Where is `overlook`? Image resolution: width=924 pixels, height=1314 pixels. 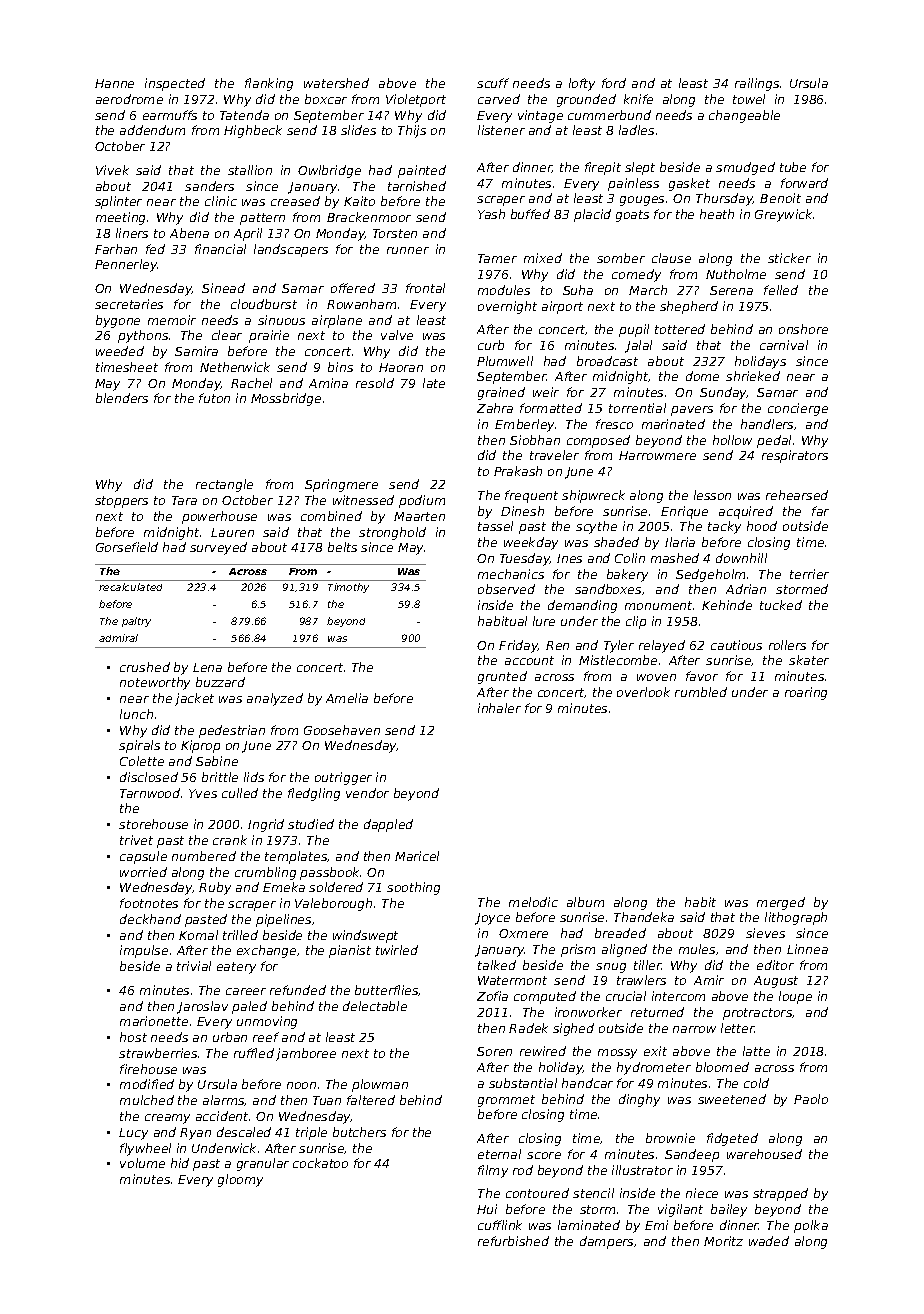
overlook is located at coordinates (643, 692).
